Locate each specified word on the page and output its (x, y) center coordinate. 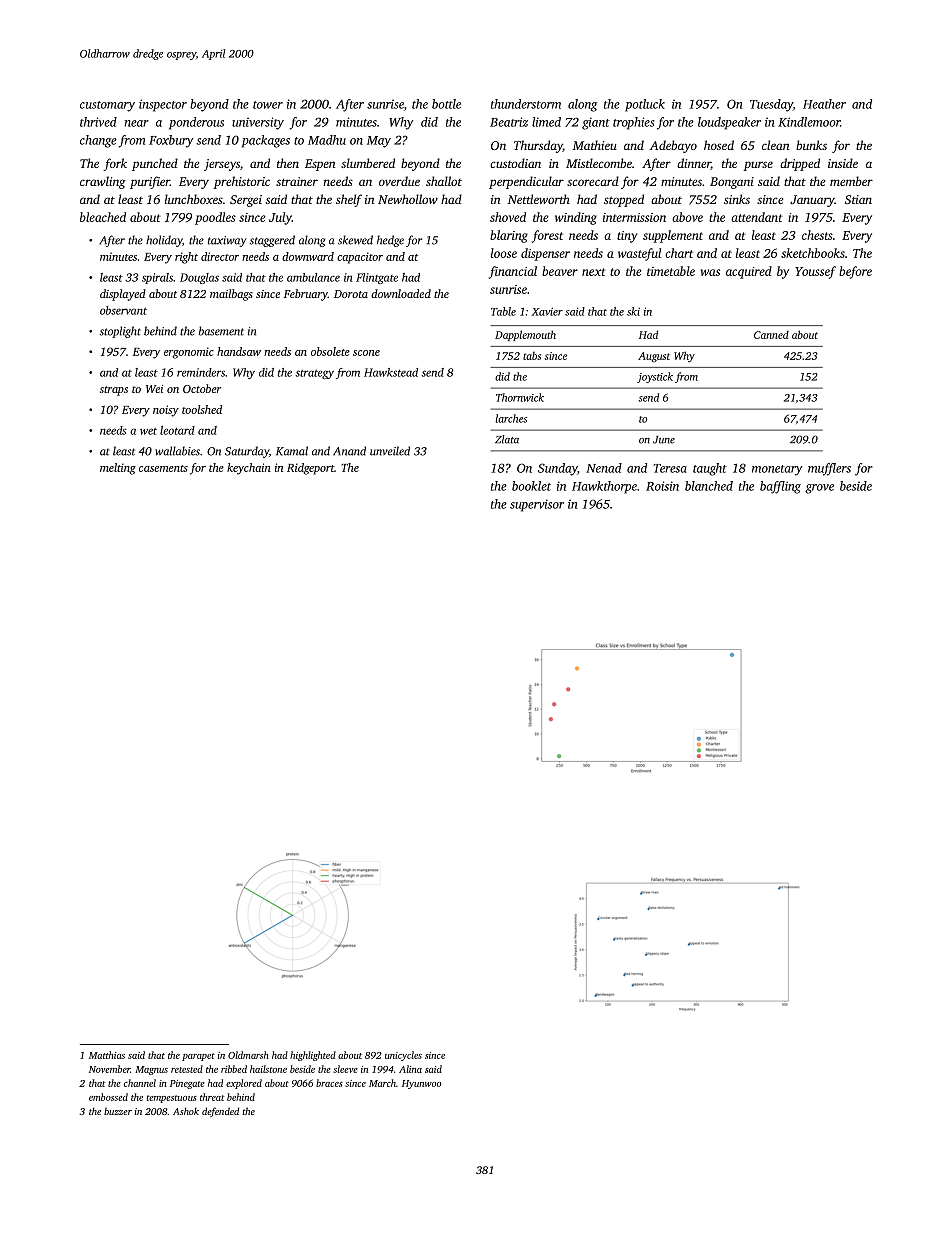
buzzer (118, 1111)
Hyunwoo (421, 1084)
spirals (157, 278)
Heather (824, 104)
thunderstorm (526, 104)
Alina (410, 1069)
